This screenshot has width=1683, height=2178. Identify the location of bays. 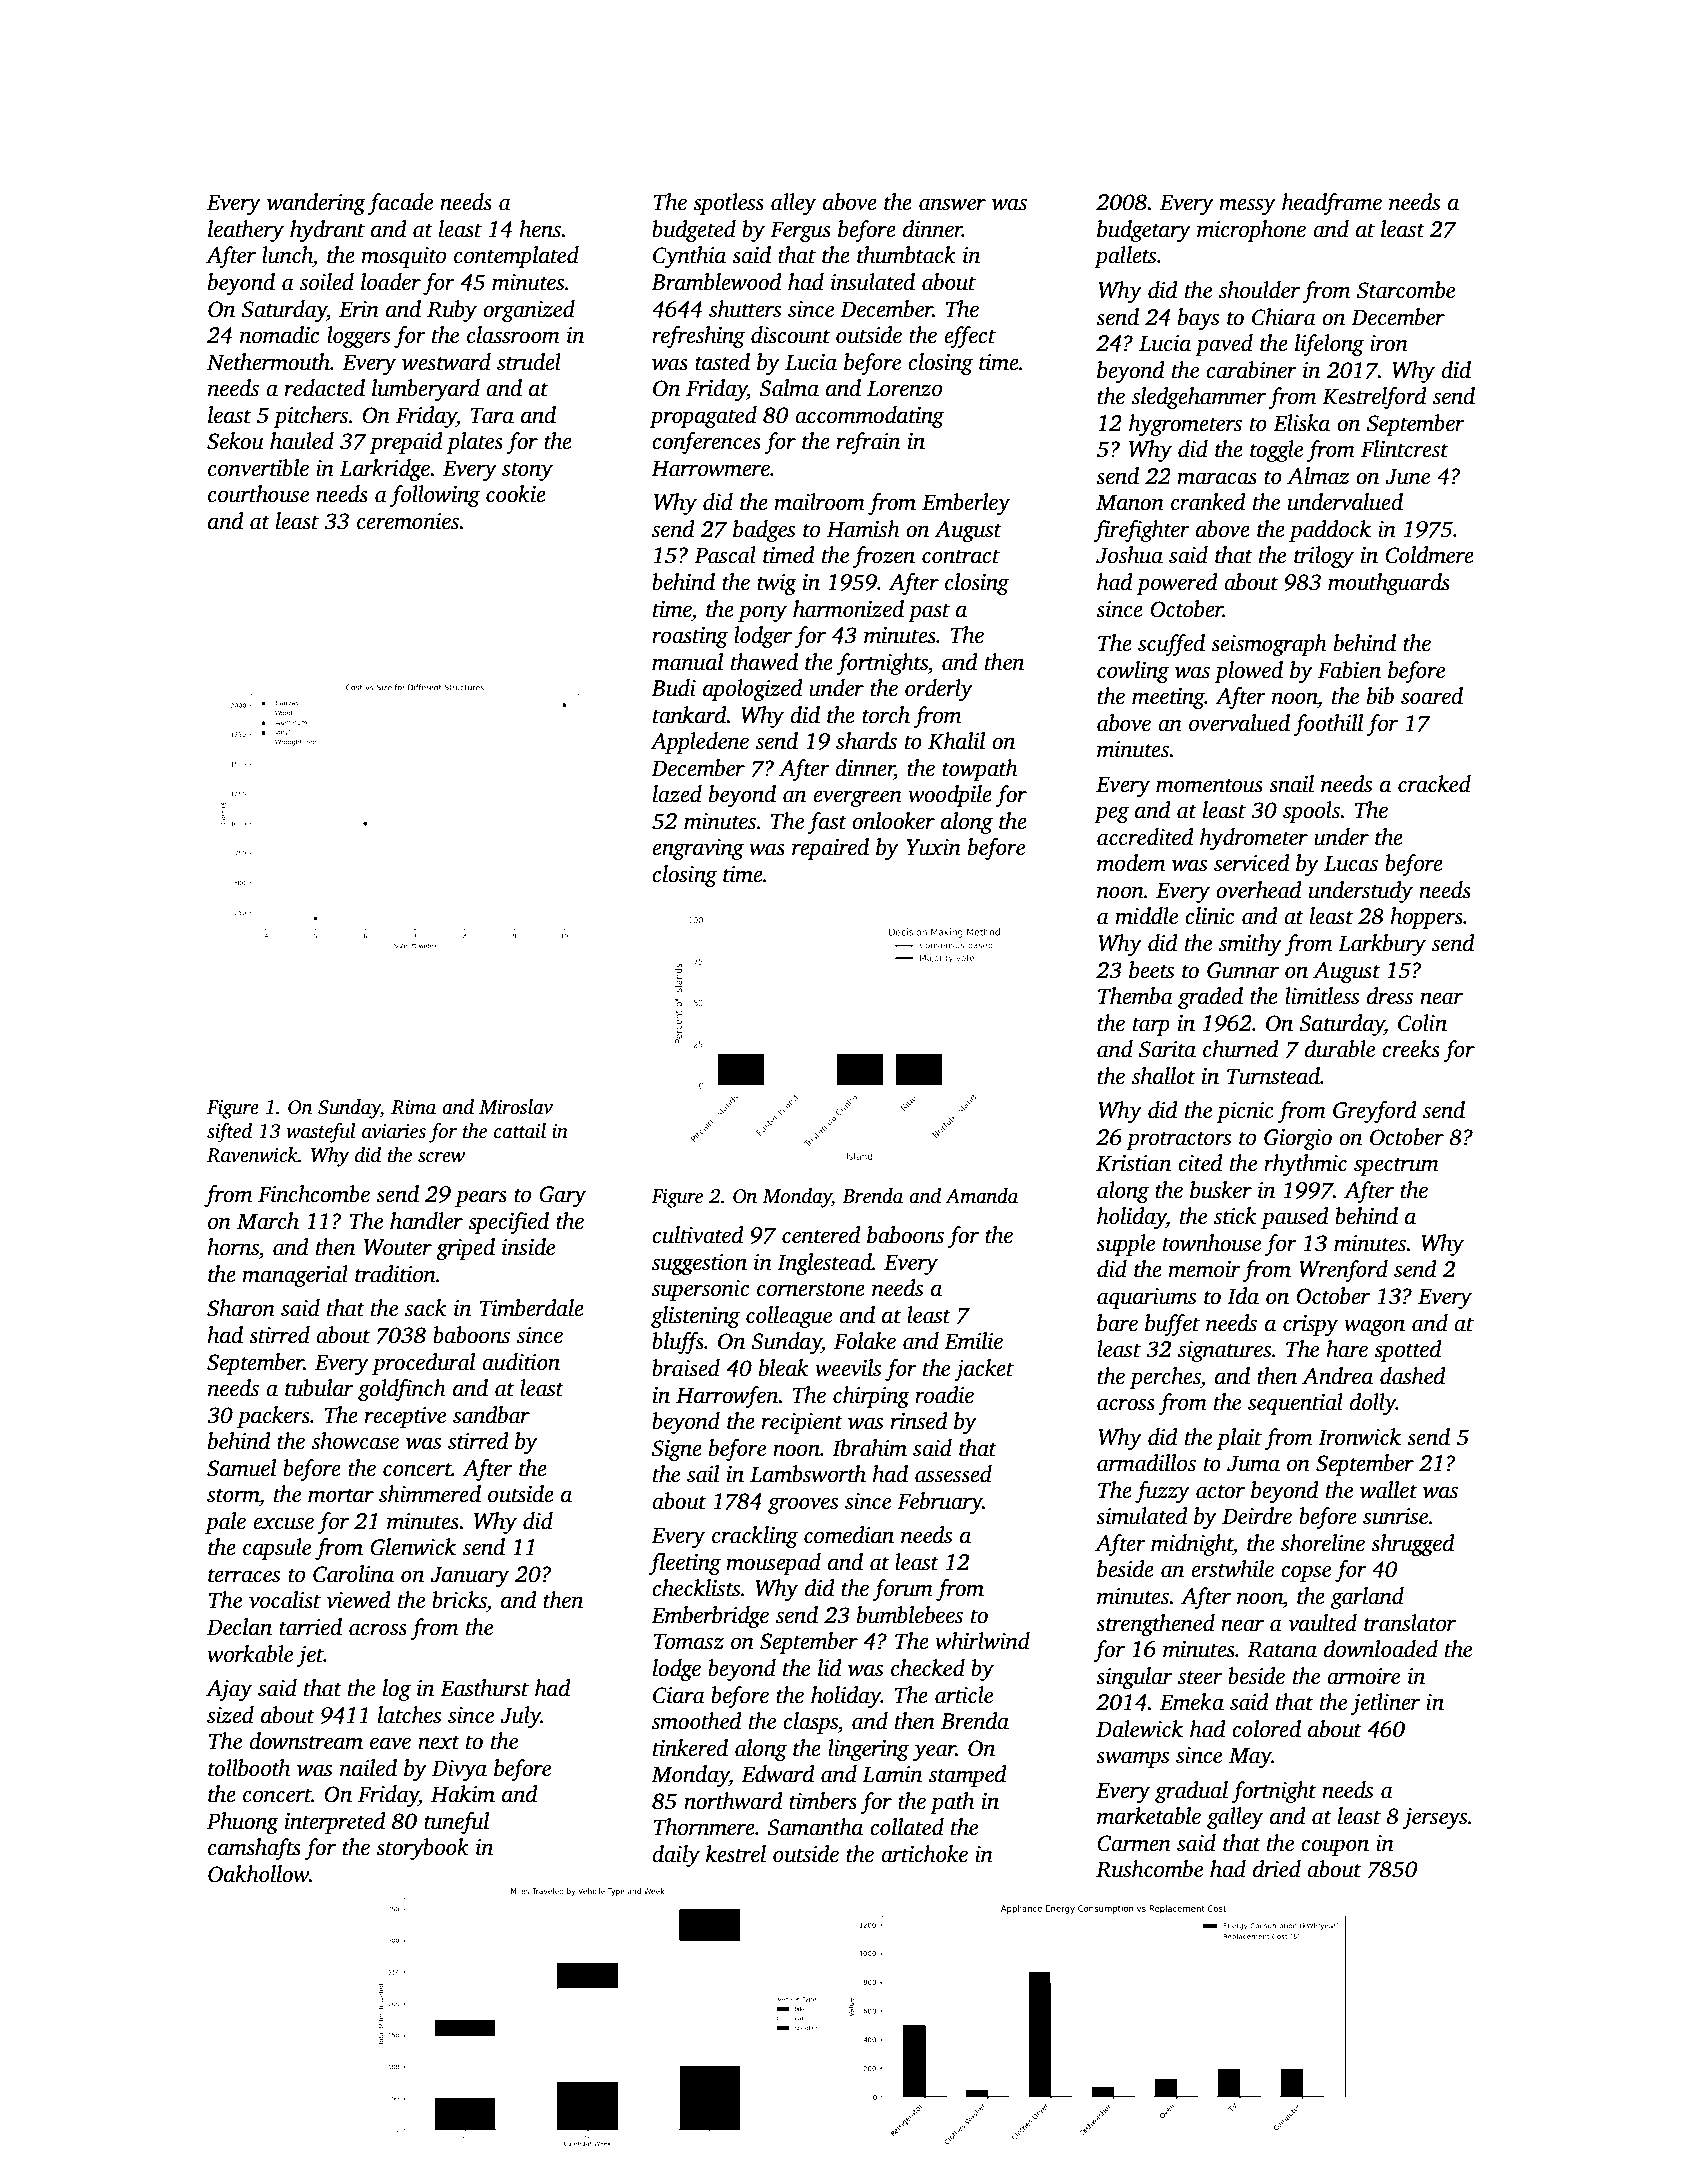
(1198, 319).
